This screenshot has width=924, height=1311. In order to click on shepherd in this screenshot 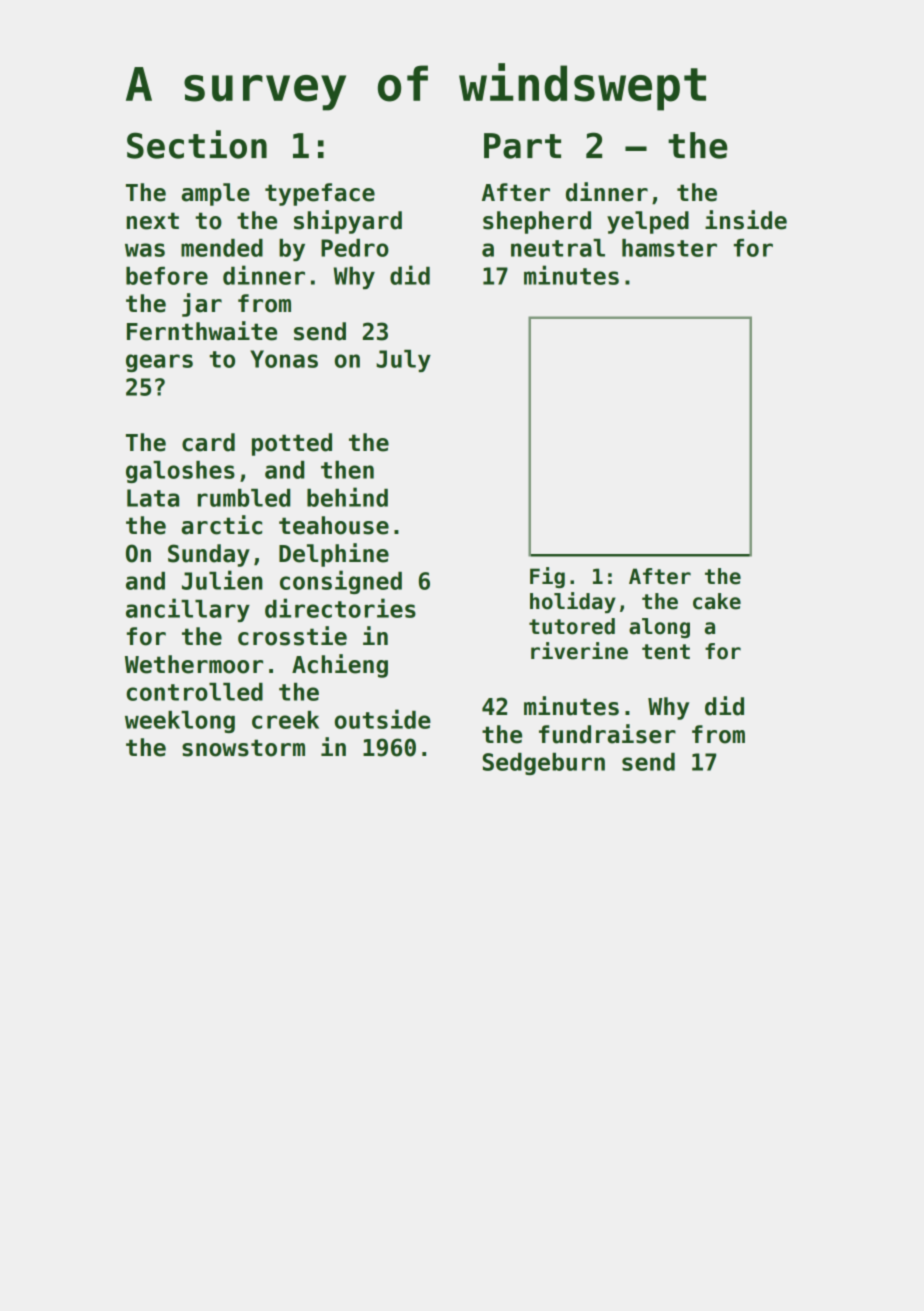, I will do `click(537, 222)`.
